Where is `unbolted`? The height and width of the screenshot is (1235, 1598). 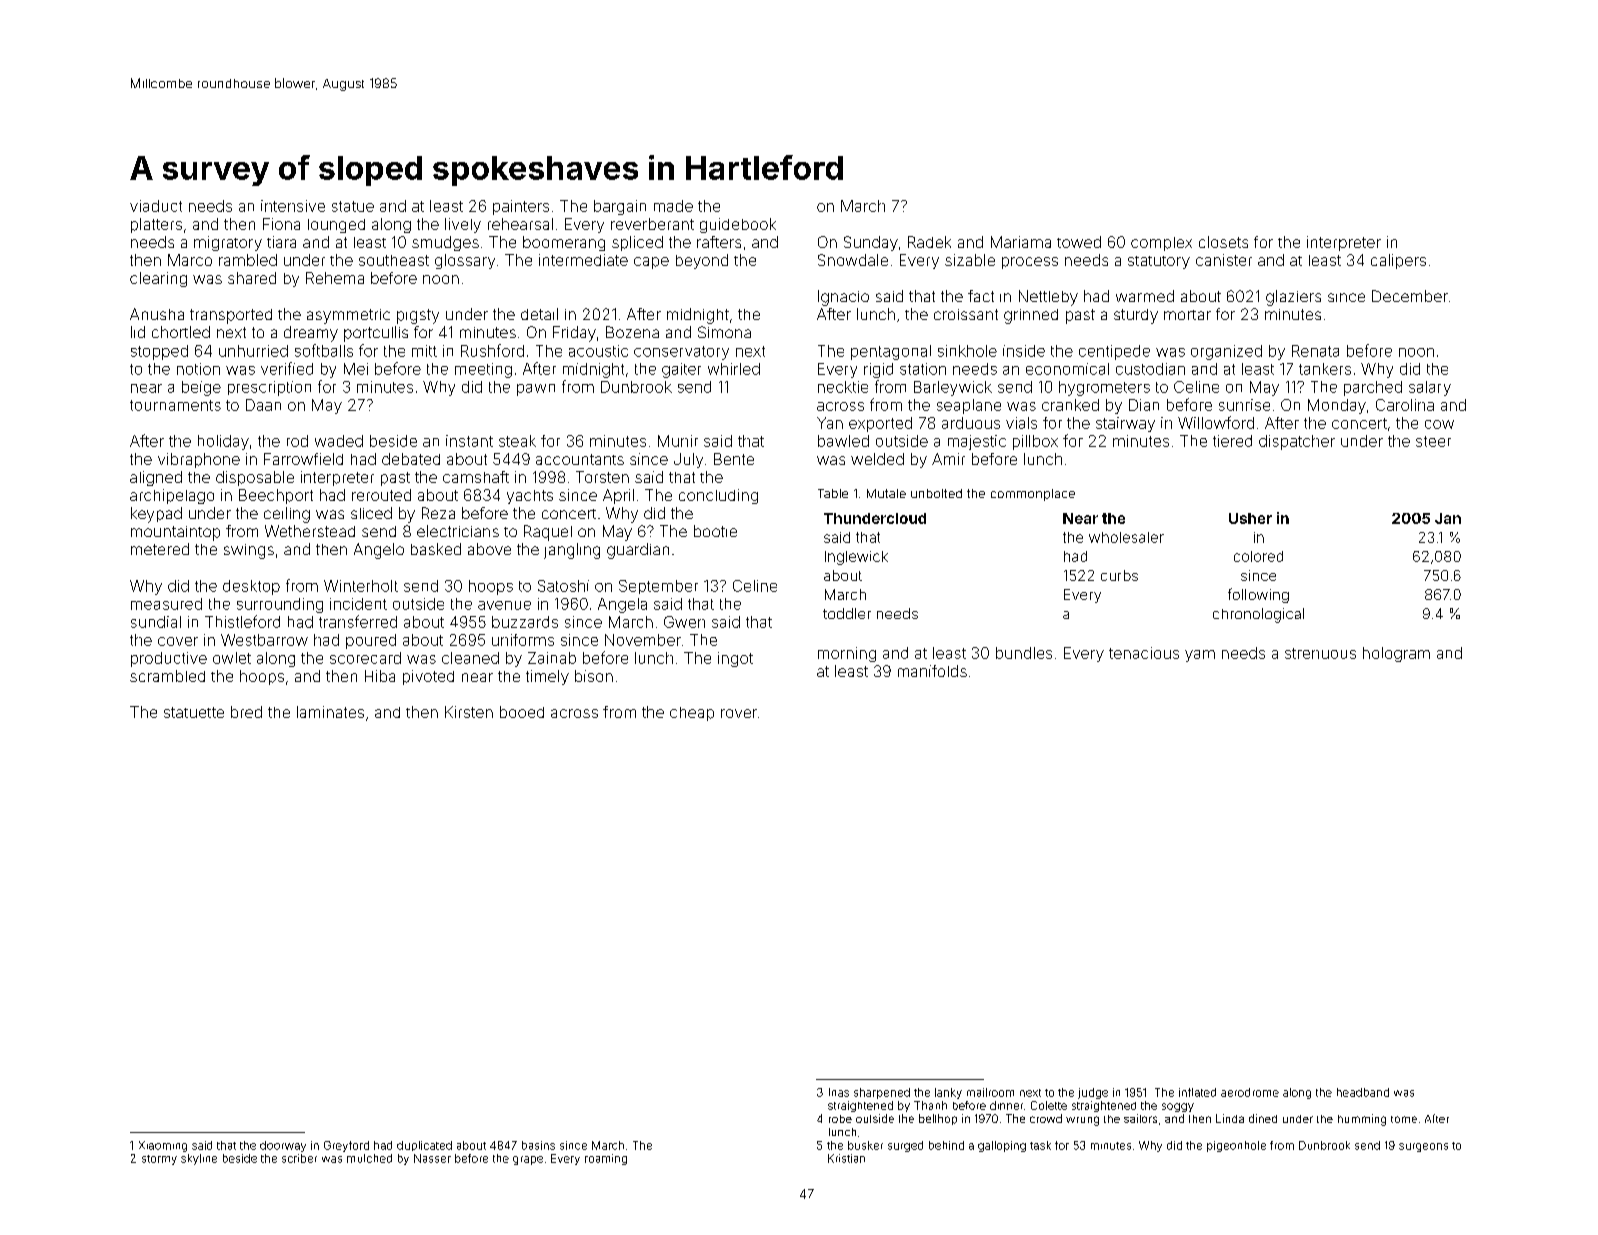 unbolted is located at coordinates (936, 493).
